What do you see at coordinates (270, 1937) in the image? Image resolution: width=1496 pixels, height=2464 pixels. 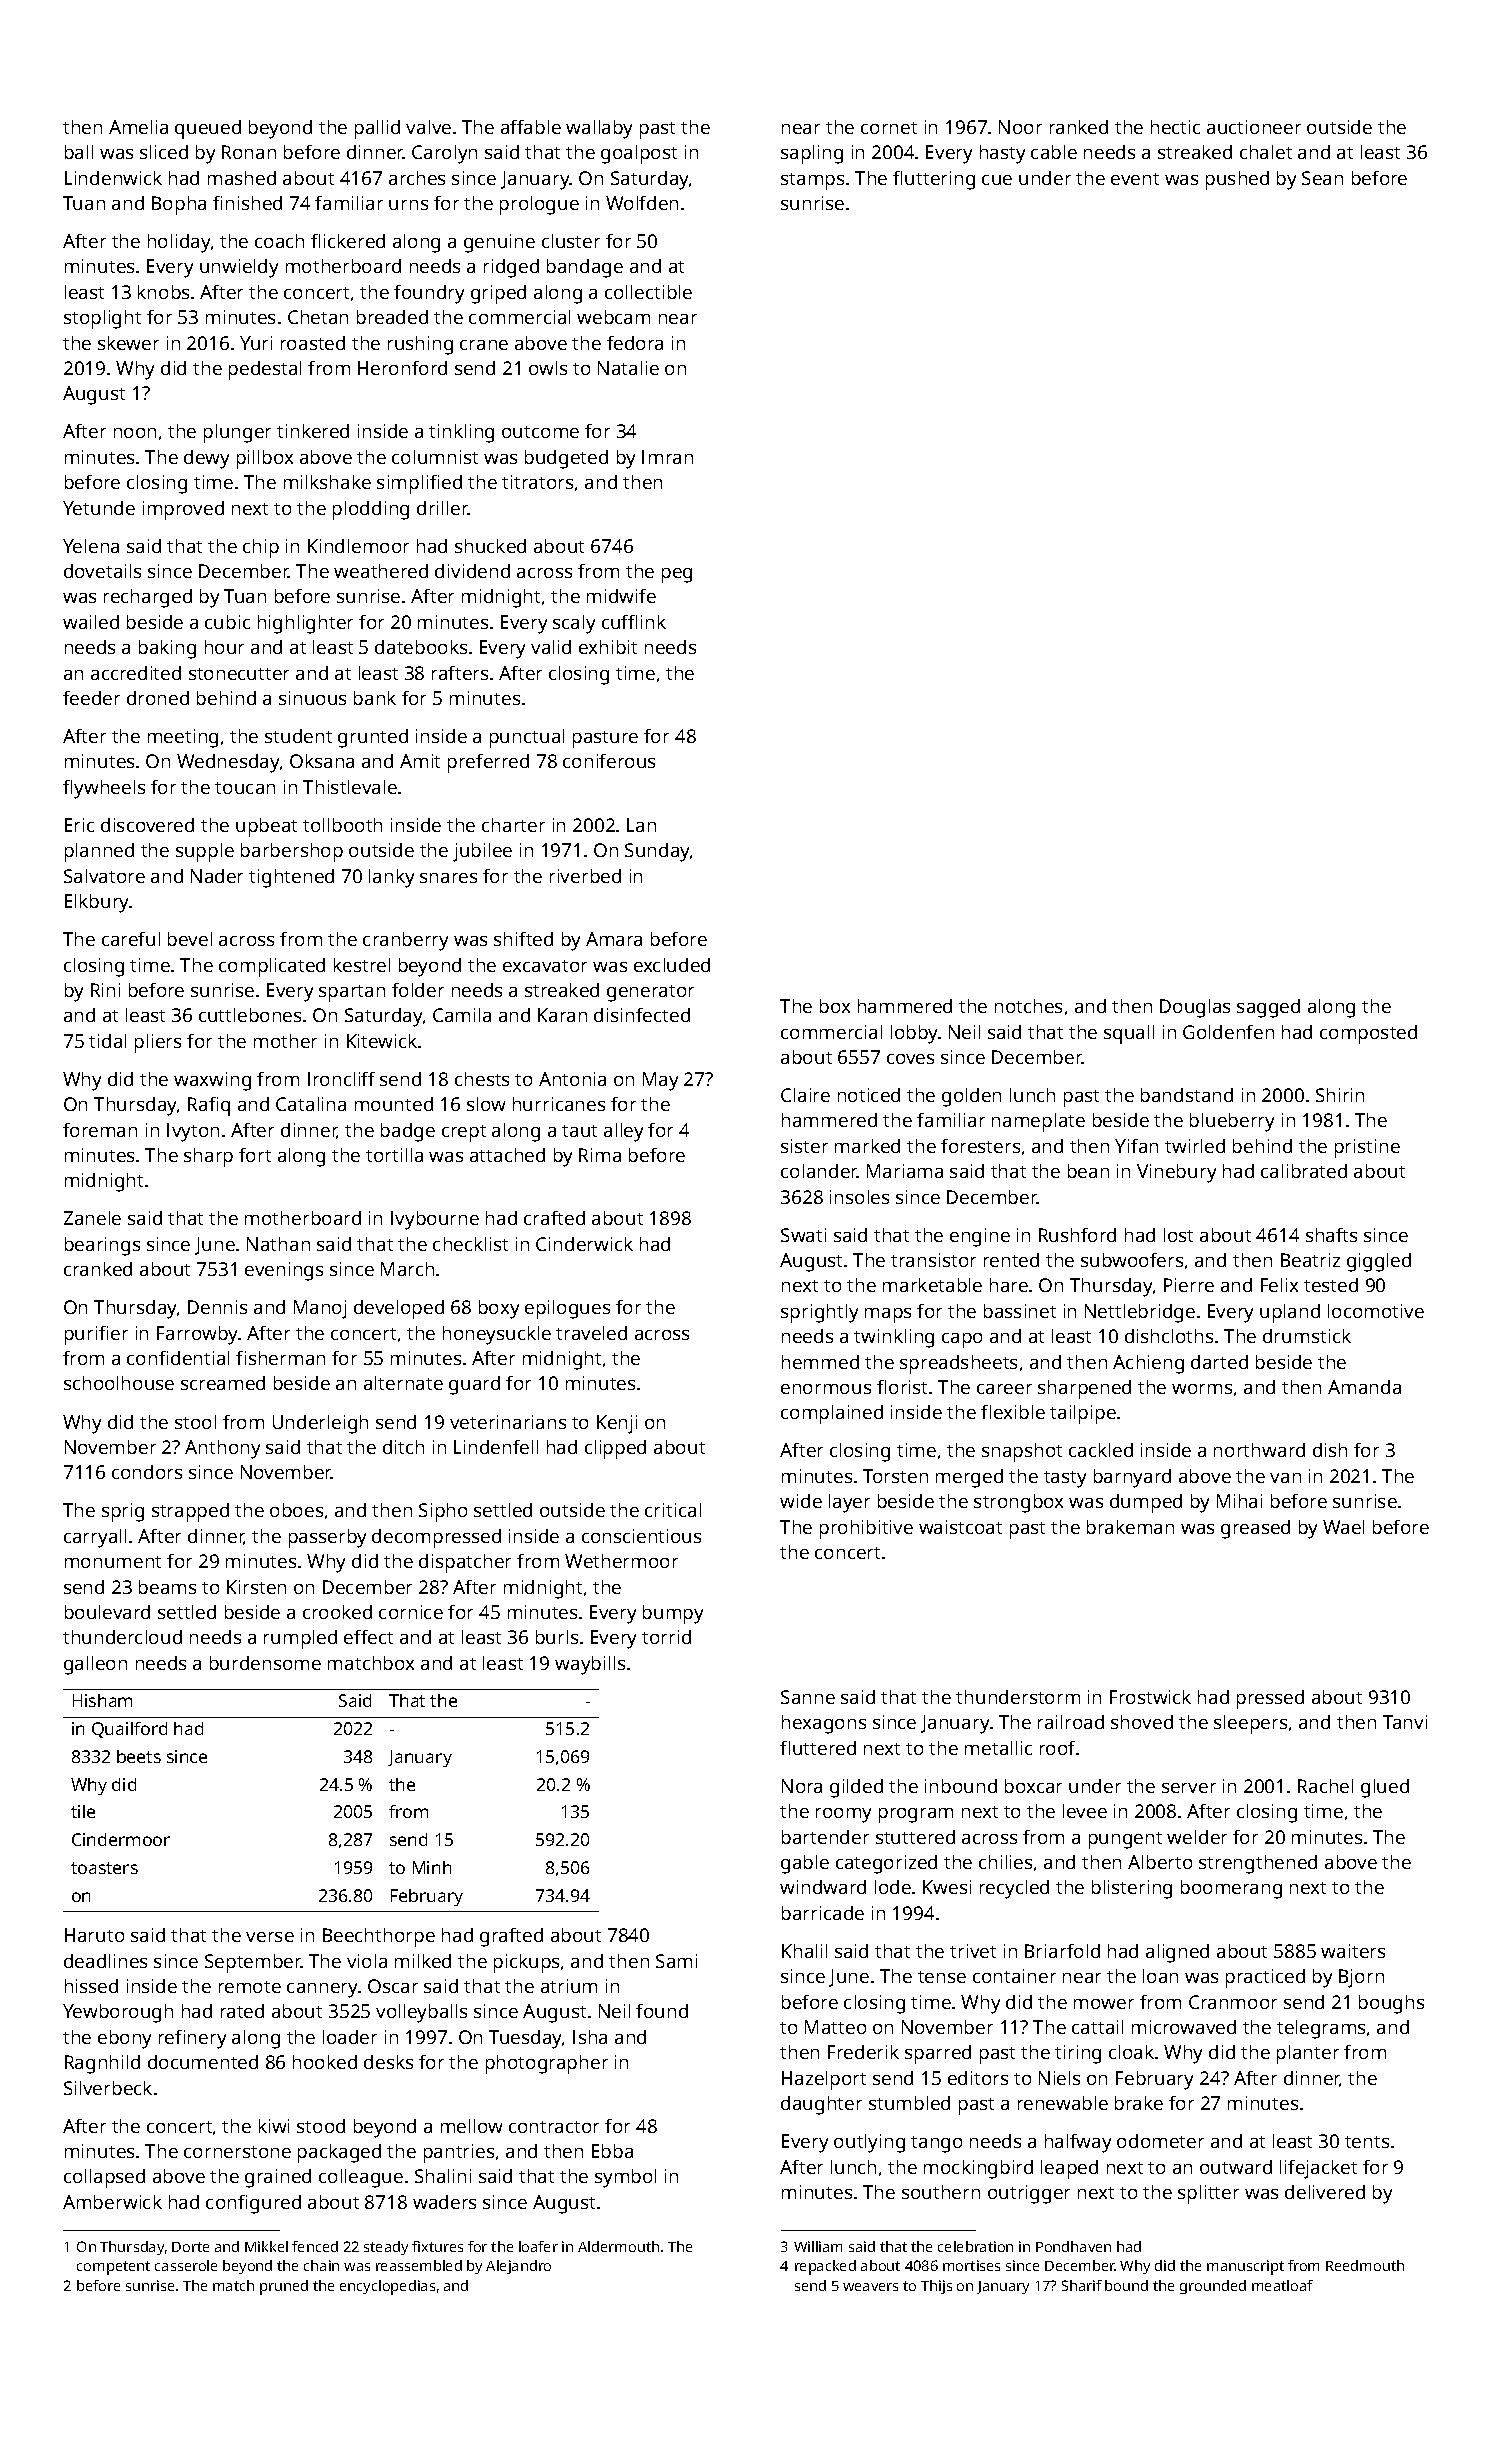 I see `verse` at bounding box center [270, 1937].
